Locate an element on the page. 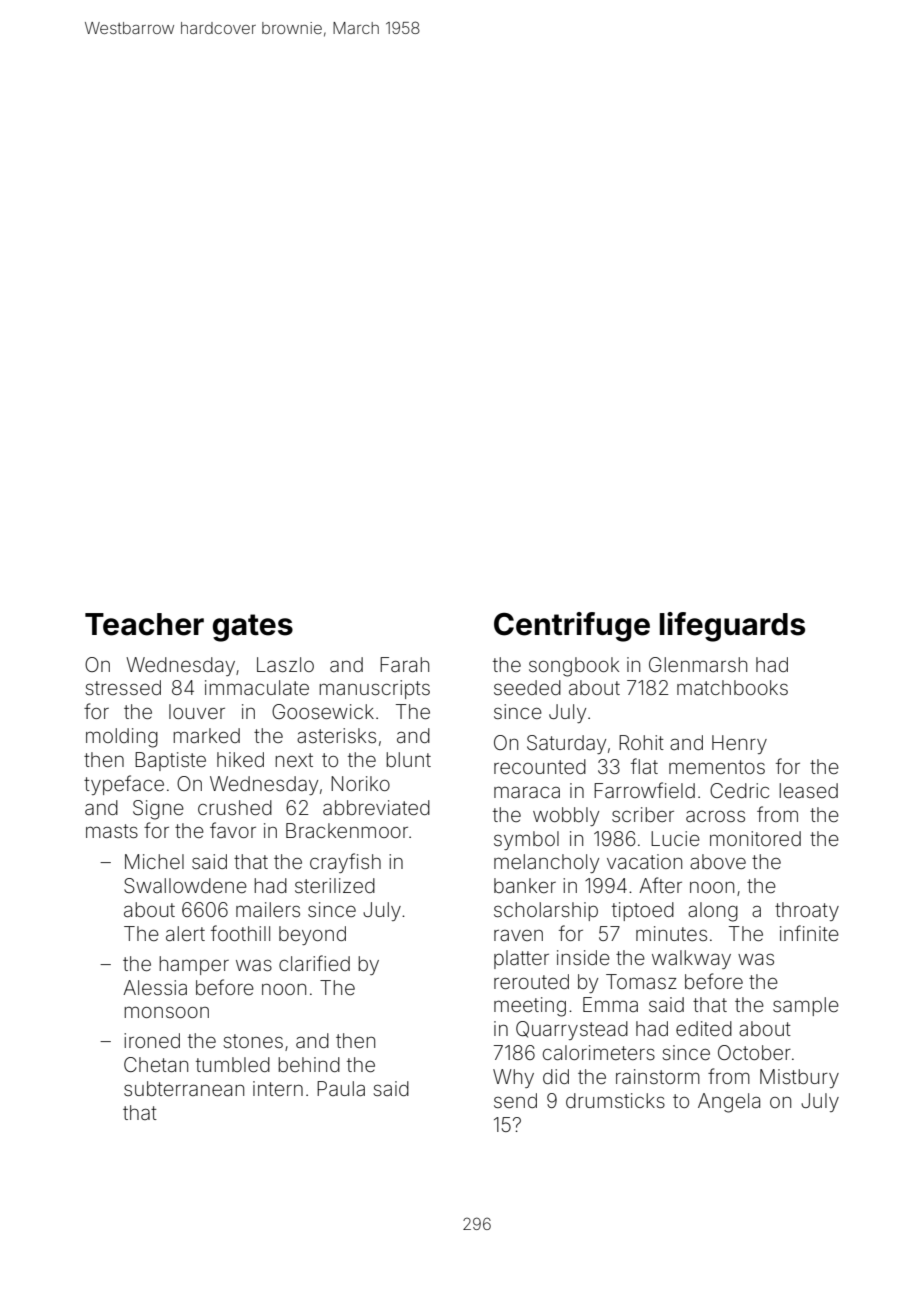 This page has height=1311, width=924. meeting is located at coordinates (530, 1007).
